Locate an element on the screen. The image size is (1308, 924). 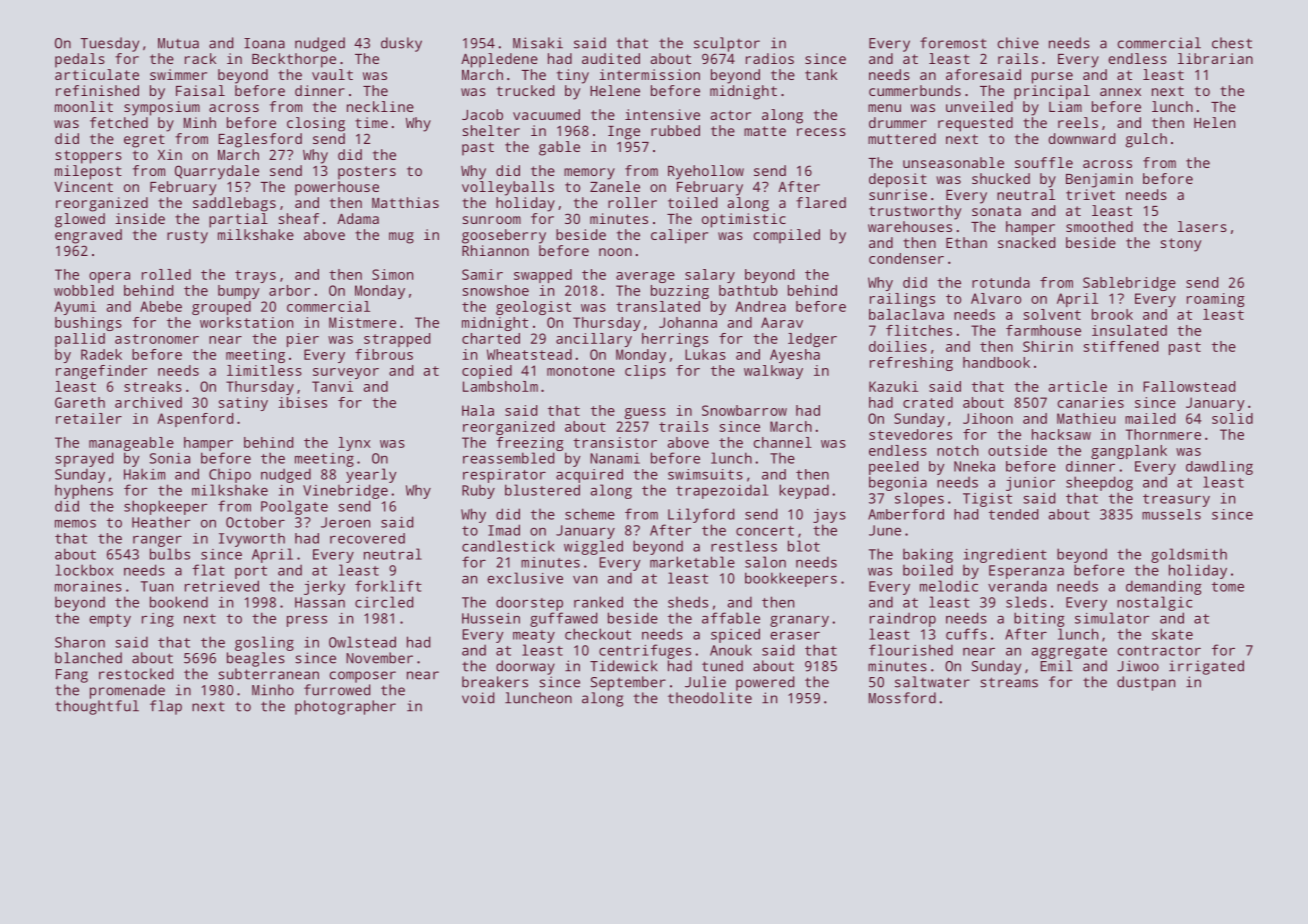
neckline is located at coordinates (380, 106).
